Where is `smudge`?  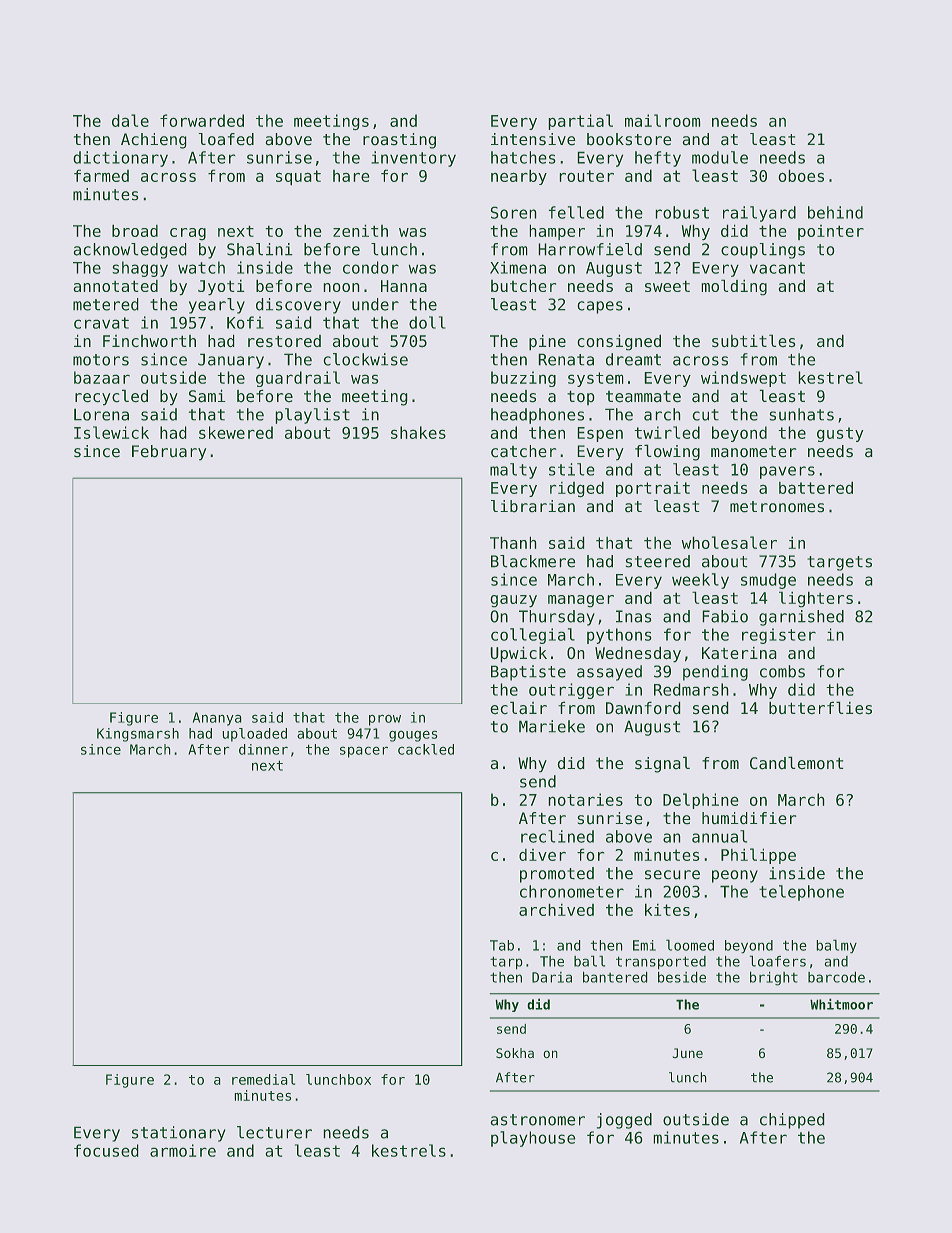
smudge is located at coordinates (768, 581).
